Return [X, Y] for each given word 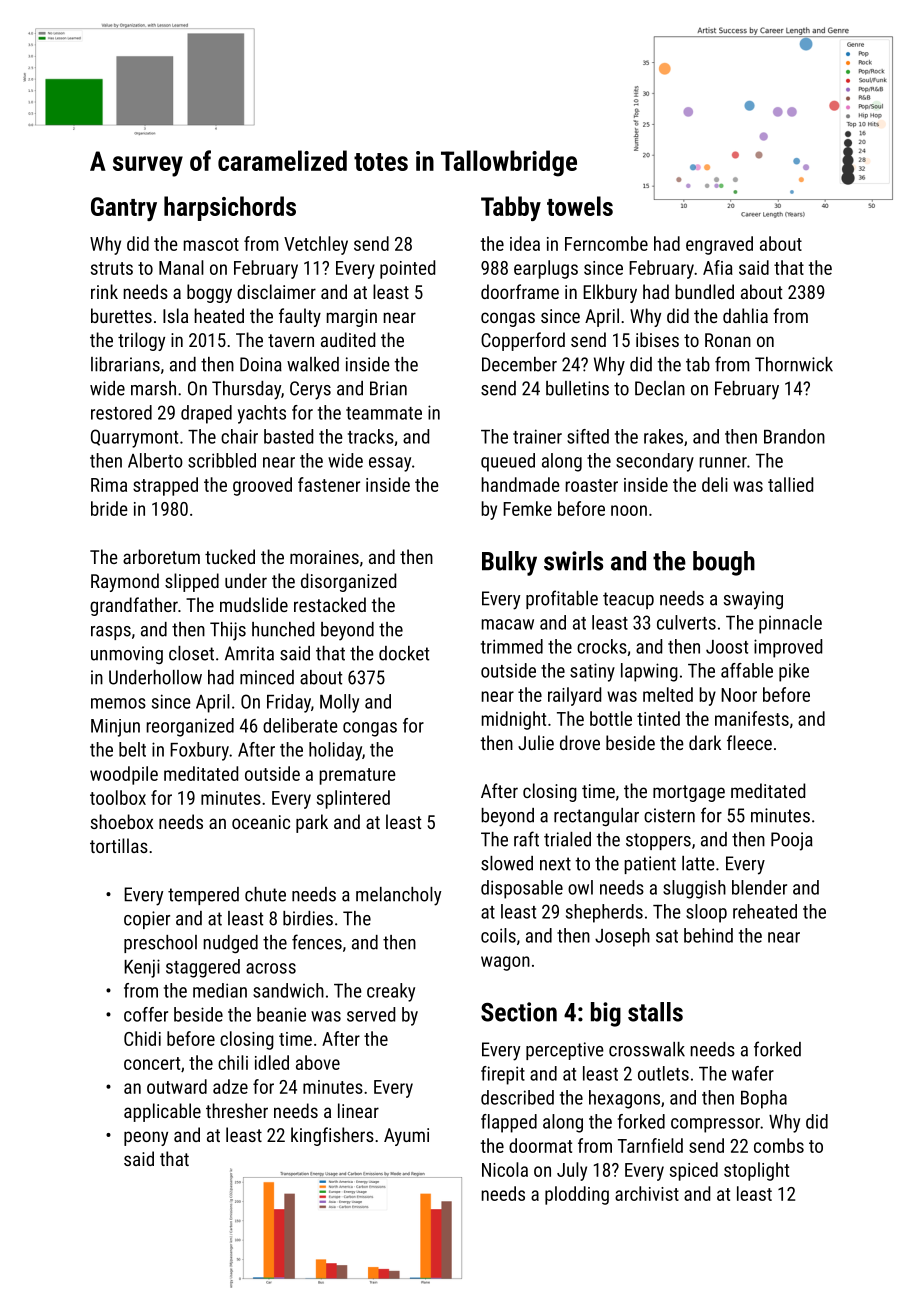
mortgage [689, 793]
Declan [660, 388]
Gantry [124, 209]
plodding [577, 1195]
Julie [536, 742]
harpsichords [230, 208]
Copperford [523, 341]
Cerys [310, 390]
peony [146, 1138]
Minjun [115, 728]
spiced [694, 1171]
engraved [719, 245]
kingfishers [332, 1136]
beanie [281, 1014]
